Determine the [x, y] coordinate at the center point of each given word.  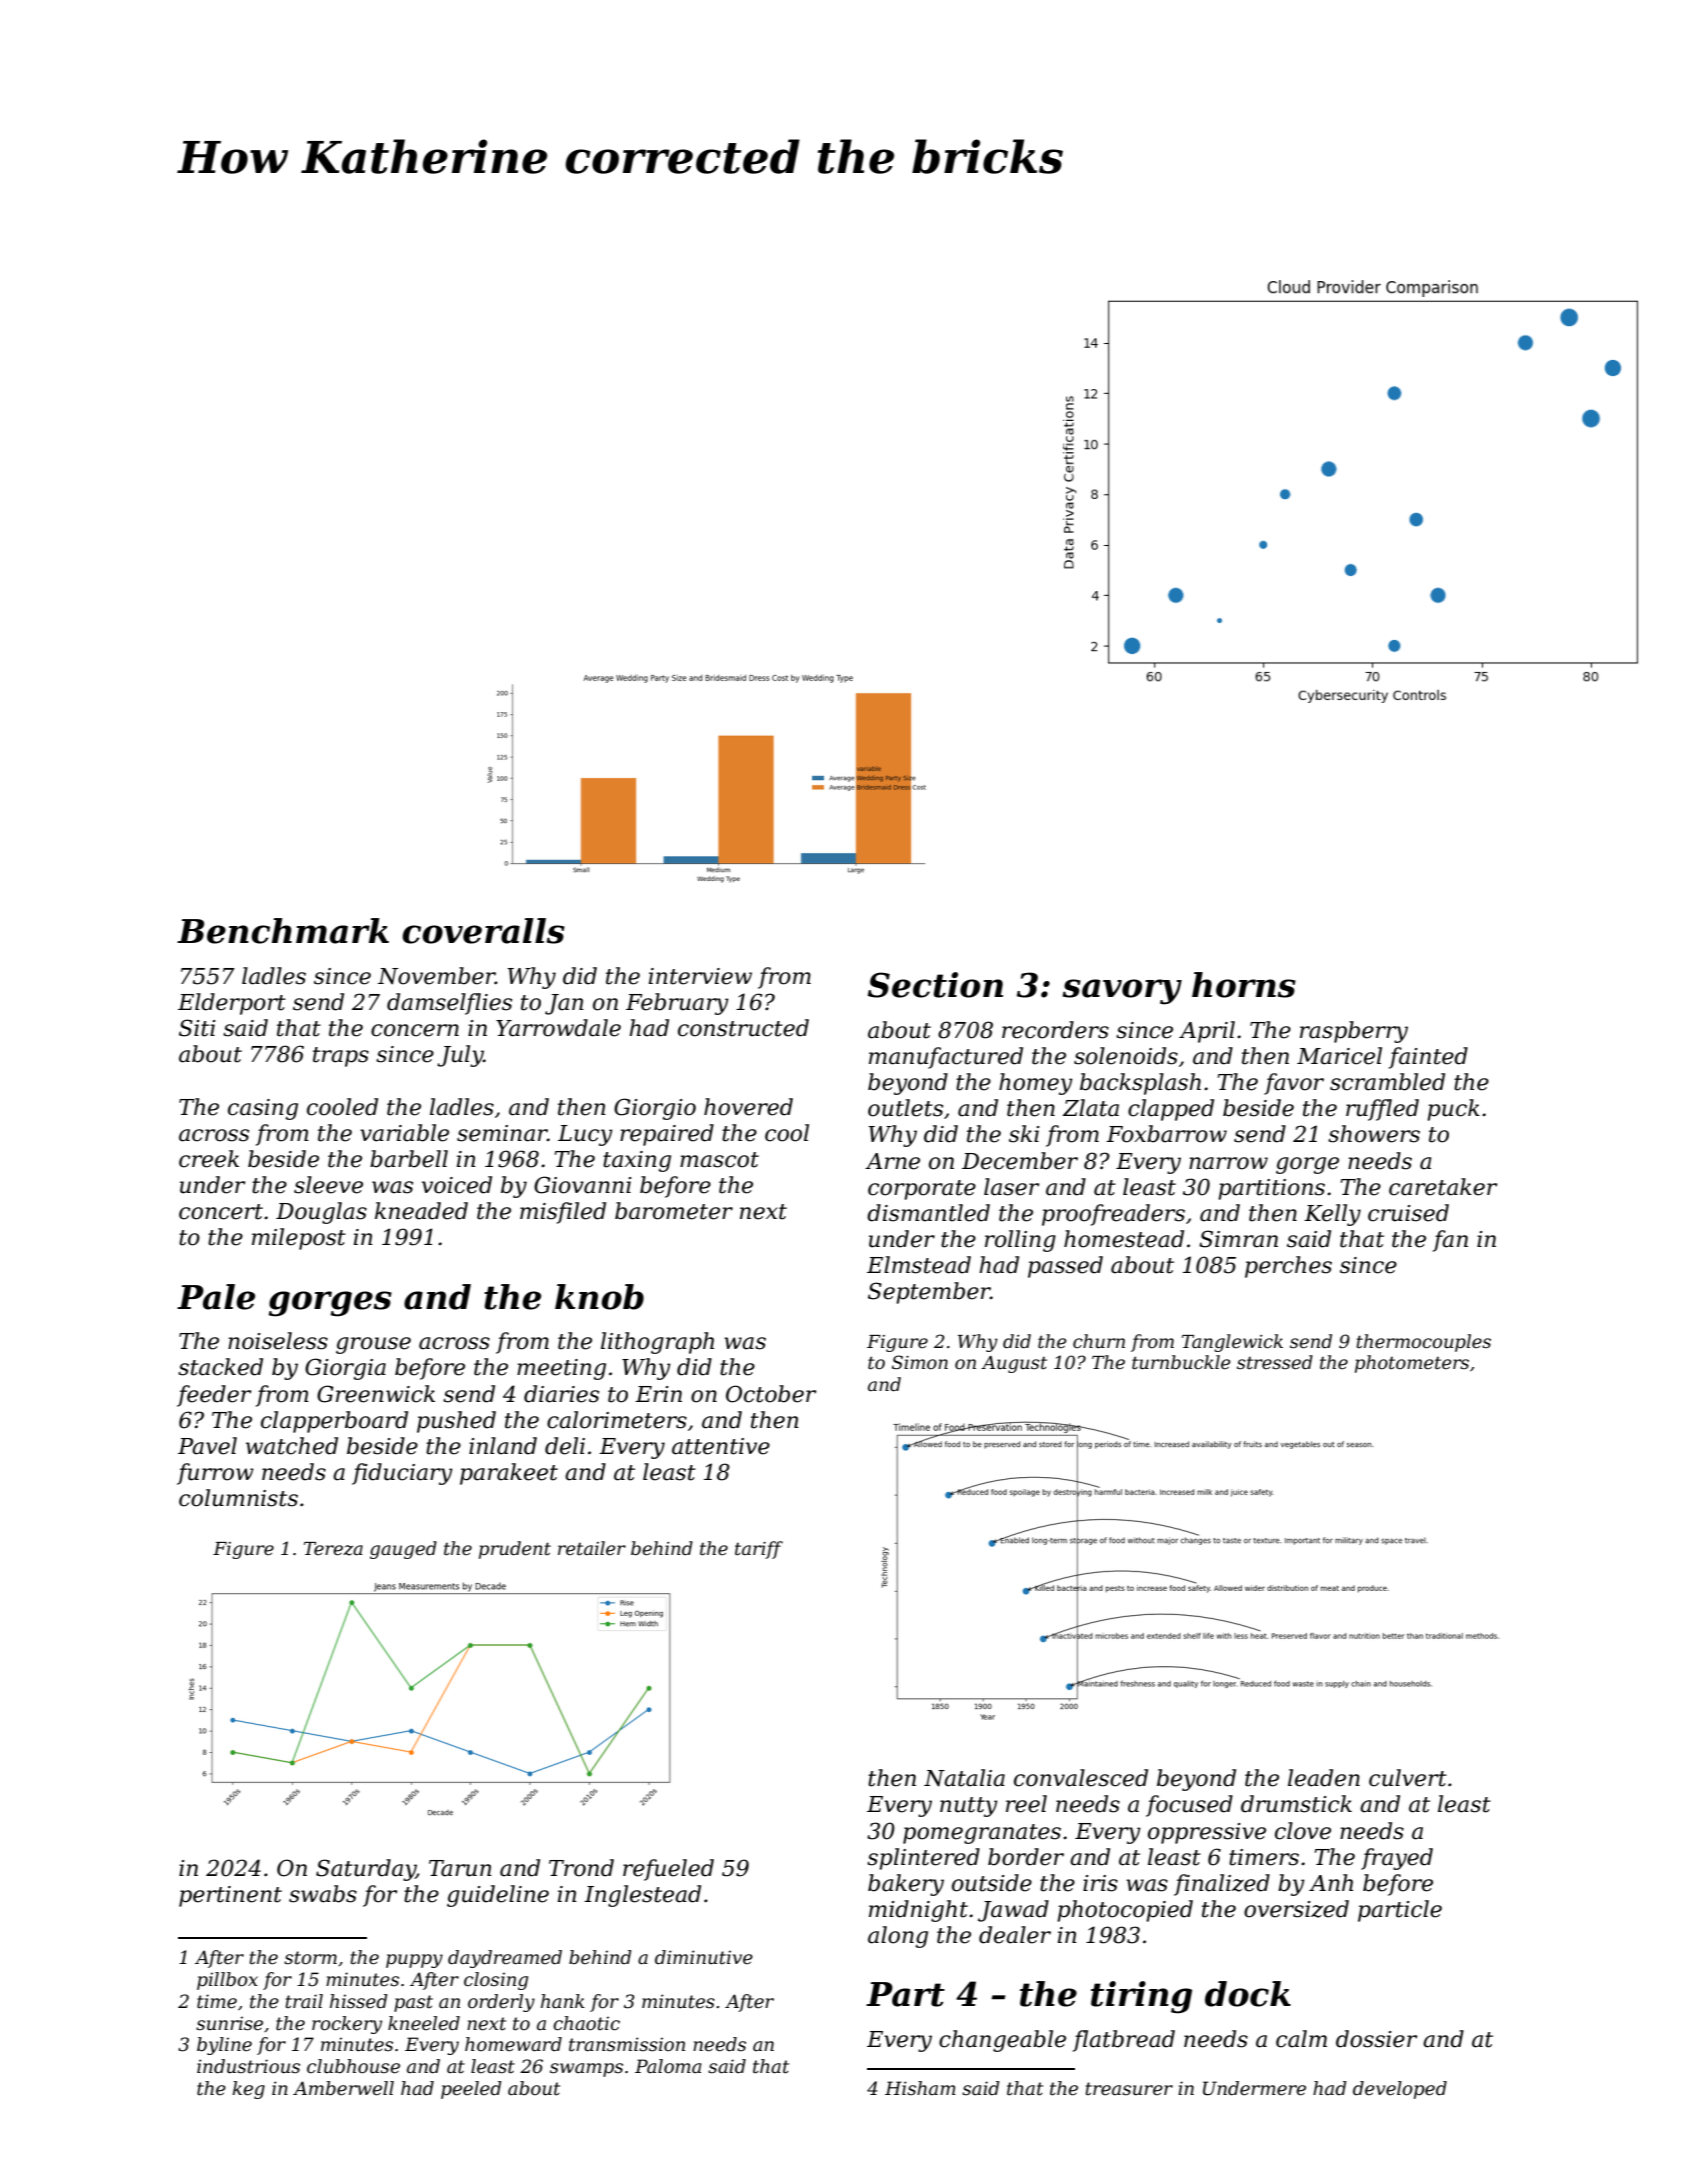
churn [1099, 1341]
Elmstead [919, 1265]
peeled [471, 2090]
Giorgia [345, 1369]
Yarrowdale [558, 1028]
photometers [1412, 1364]
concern [415, 1030]
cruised [1408, 1213]
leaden [1324, 1778]
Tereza [333, 1549]
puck [1453, 1110]
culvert [1408, 1778]
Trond [581, 1868]
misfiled [563, 1213]
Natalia [964, 1778]
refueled [668, 1870]
